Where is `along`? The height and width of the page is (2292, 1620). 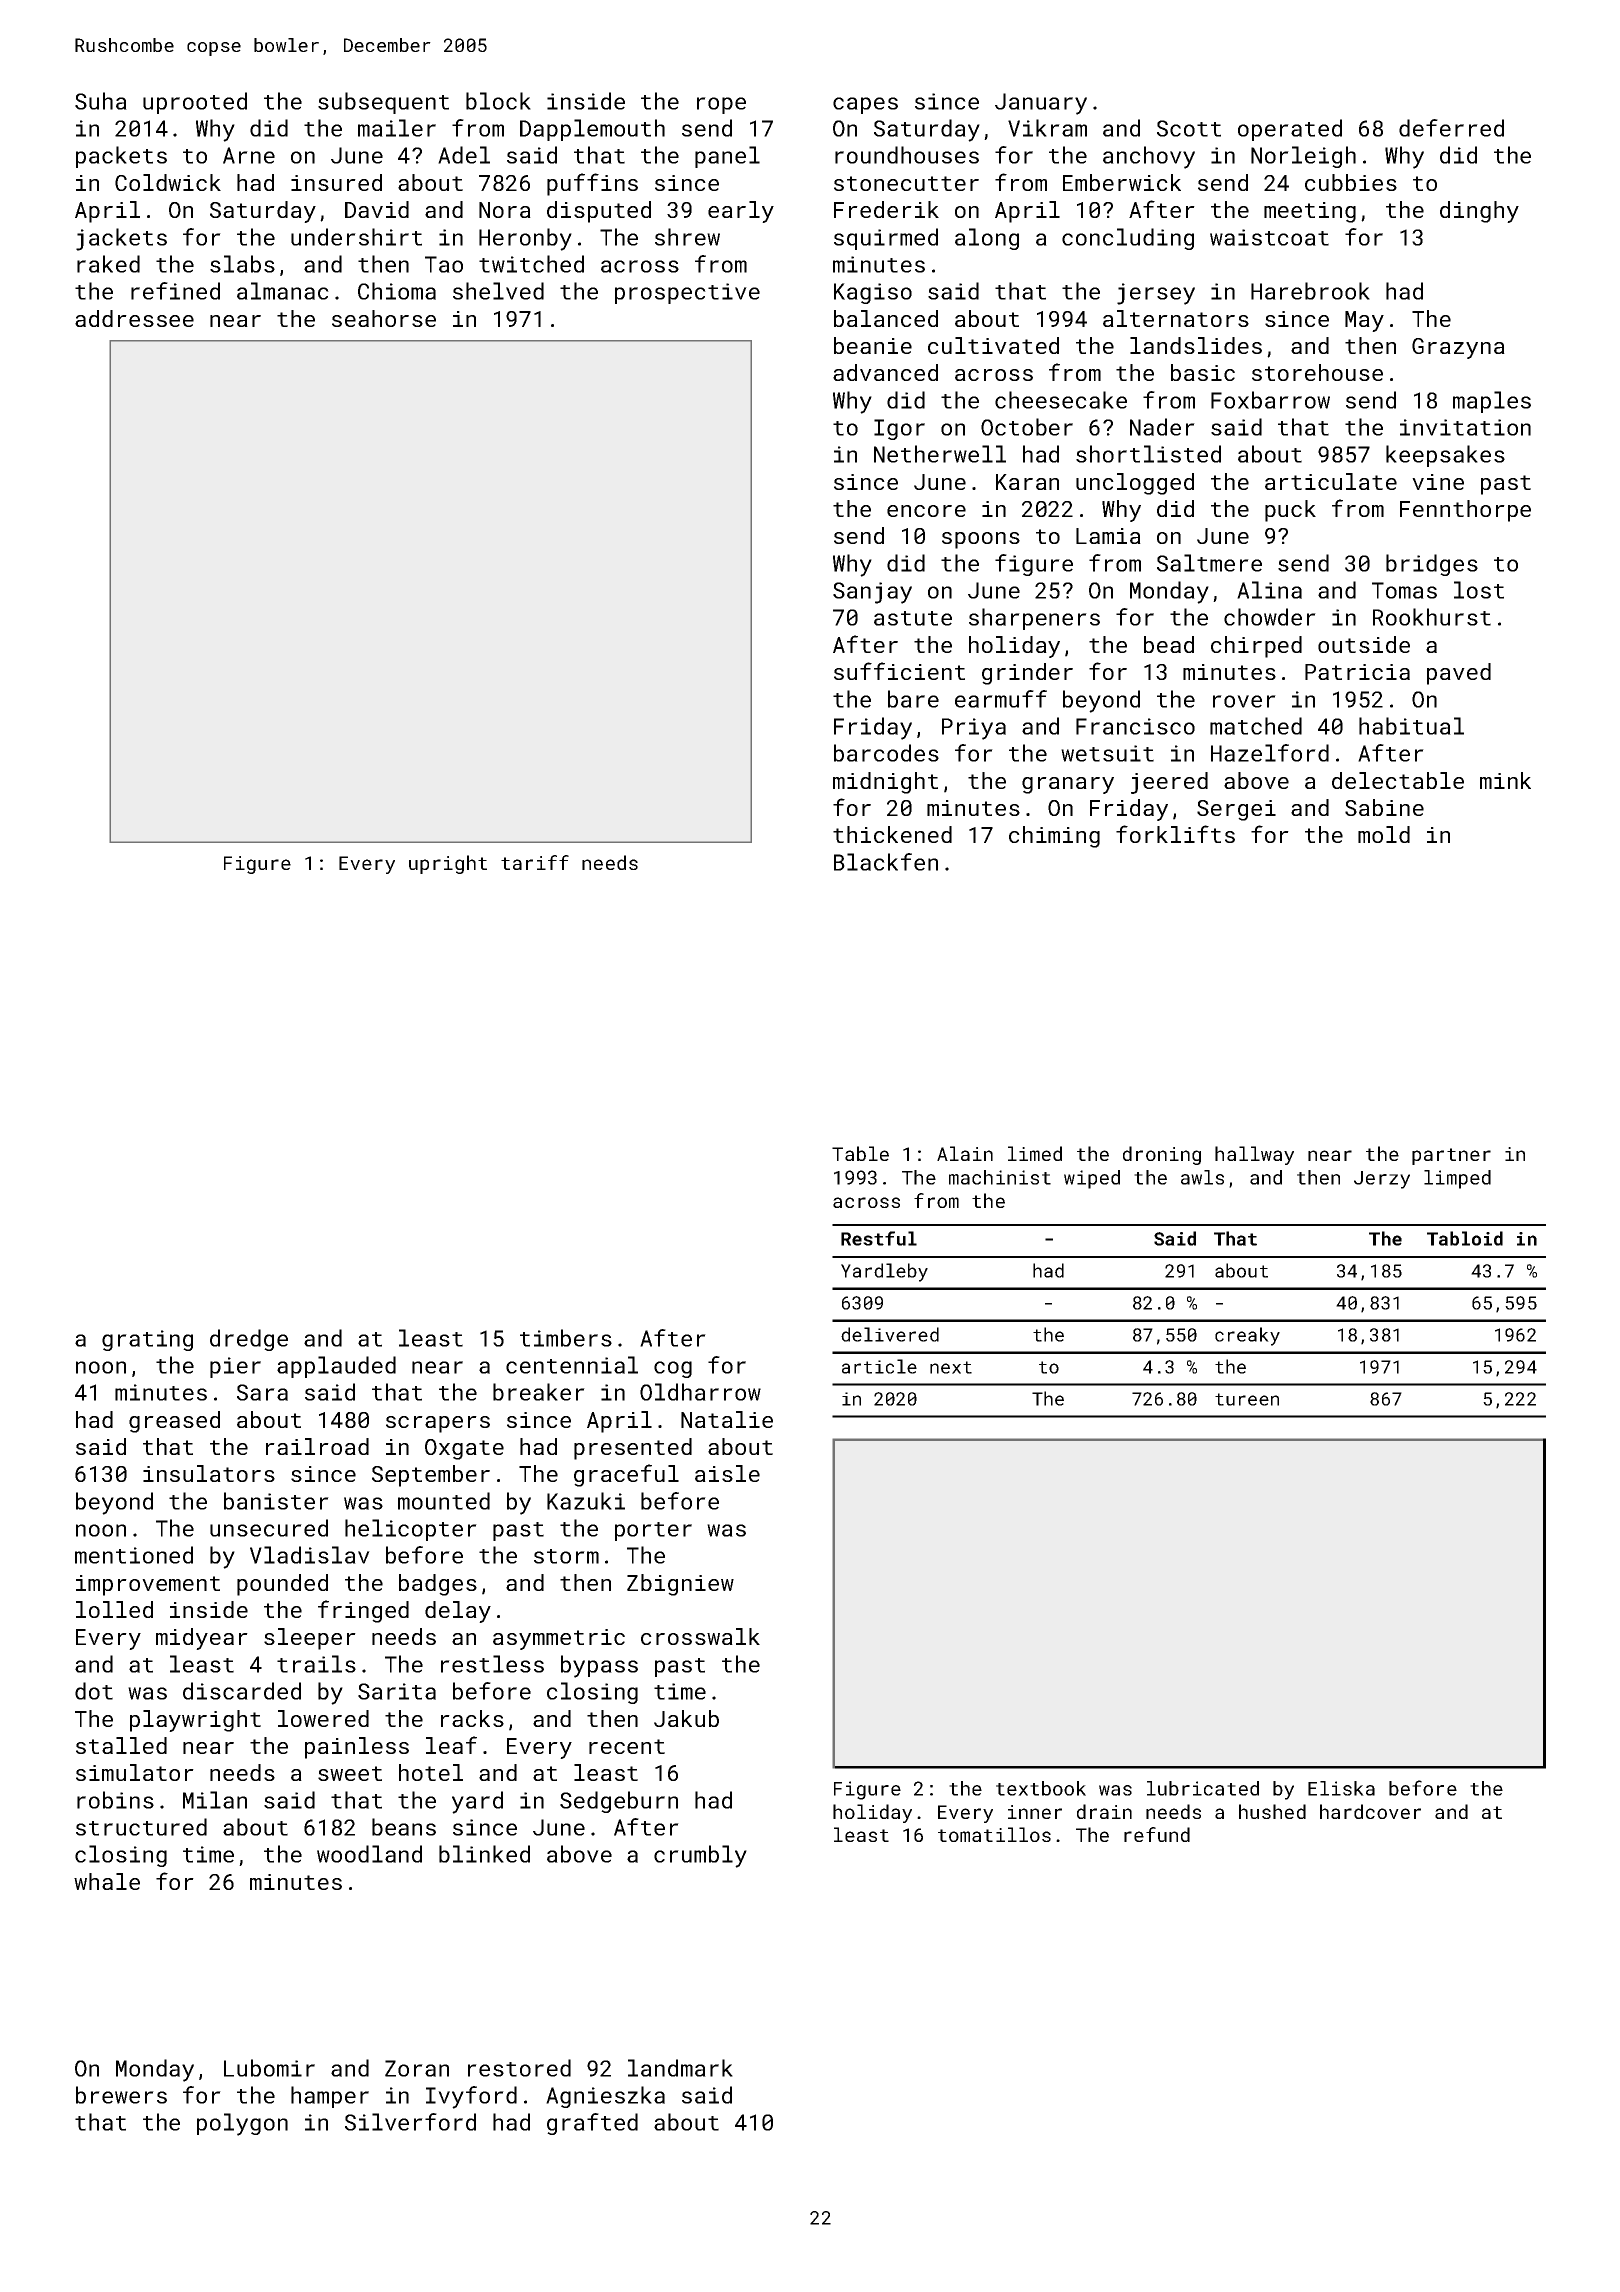 along is located at coordinates (987, 239).
